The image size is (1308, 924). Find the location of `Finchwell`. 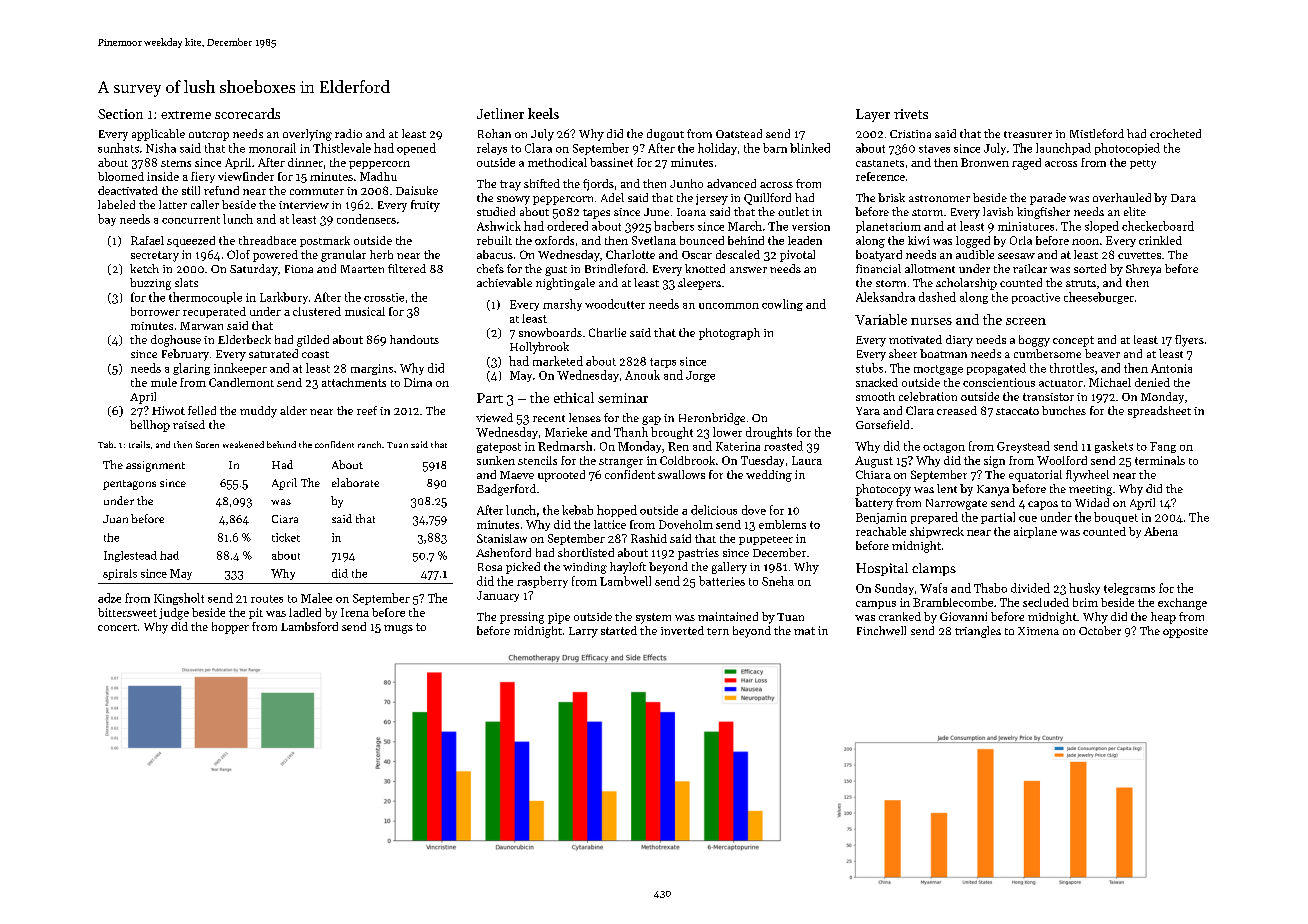

Finchwell is located at coordinates (881, 630).
